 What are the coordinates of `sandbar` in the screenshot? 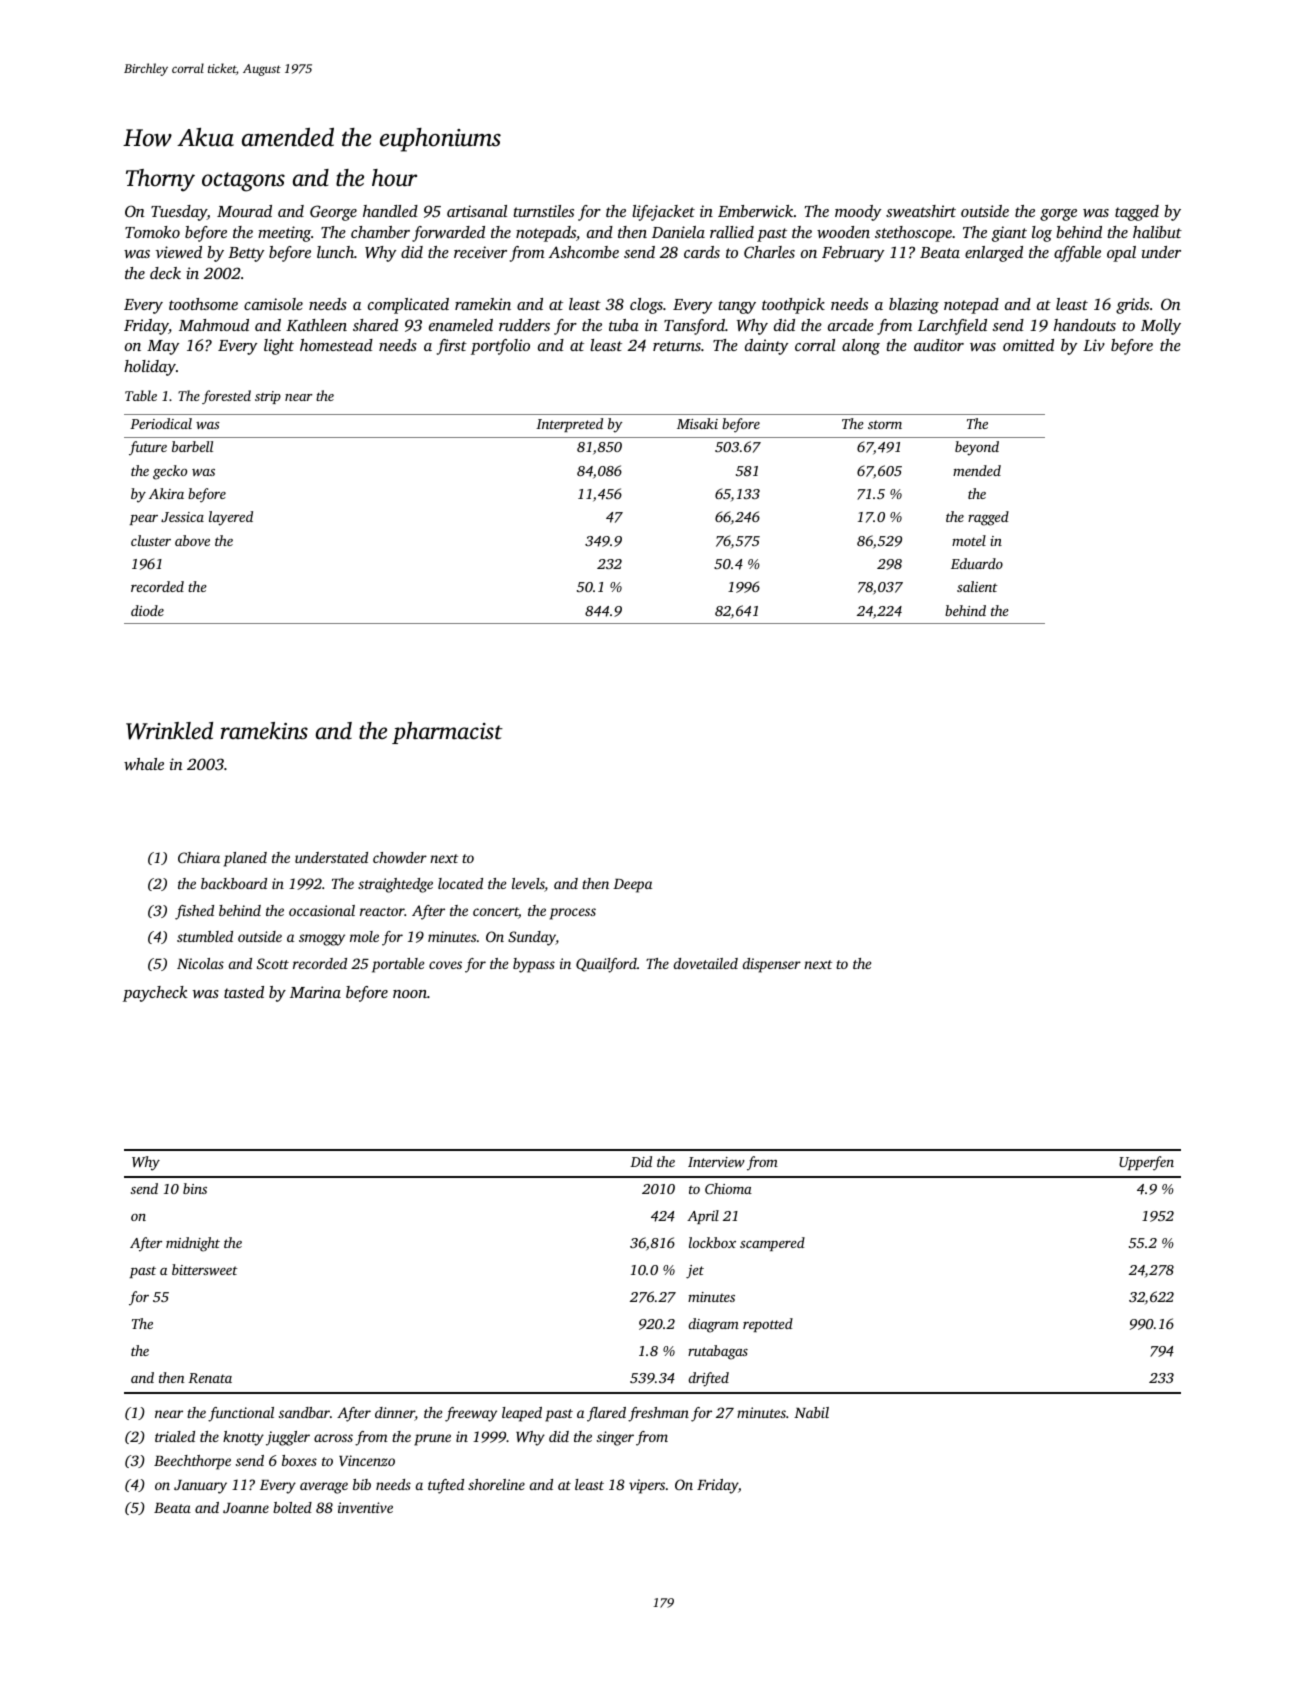 It's located at (304, 1412).
